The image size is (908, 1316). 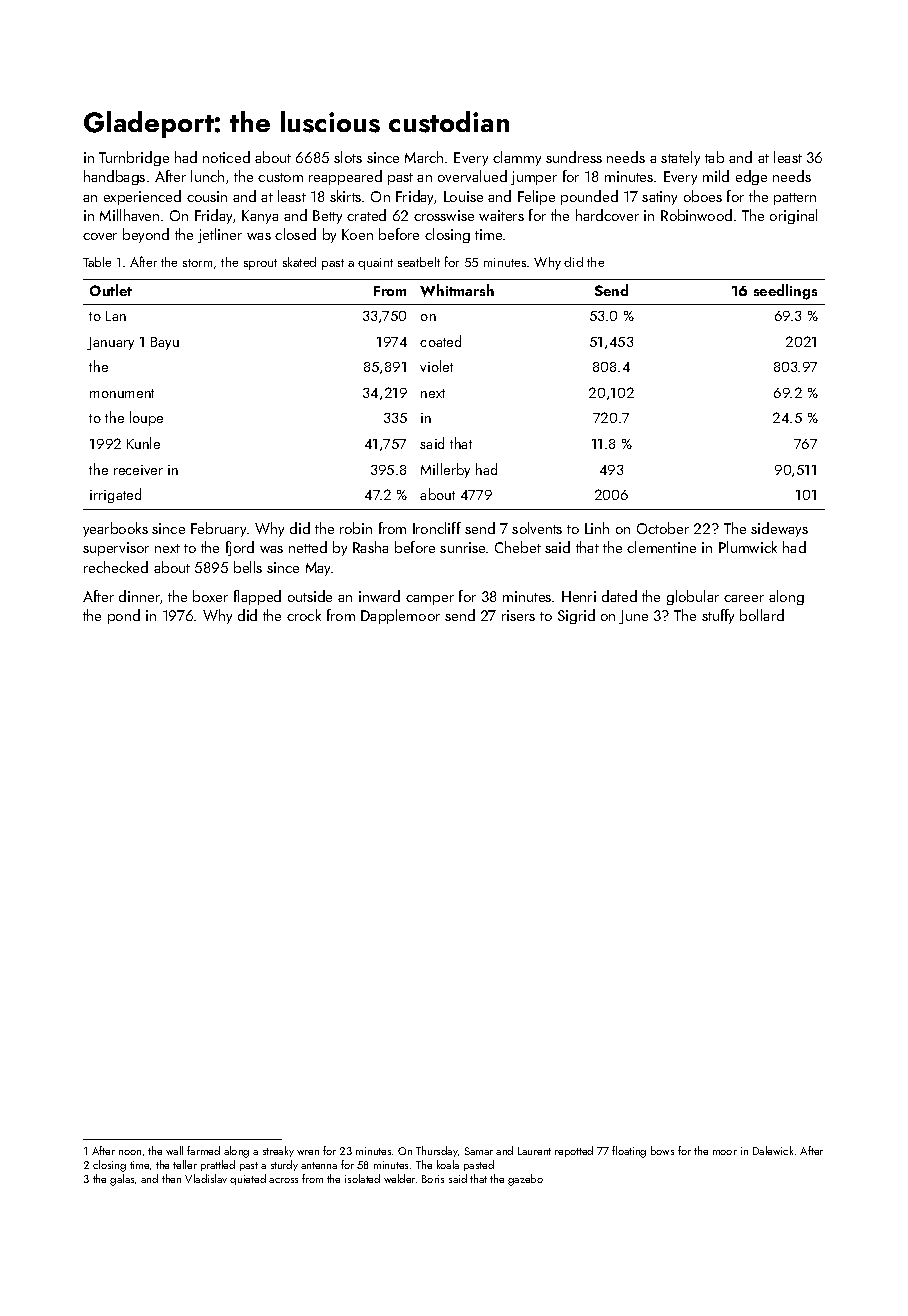 What do you see at coordinates (348, 157) in the screenshot?
I see `slots` at bounding box center [348, 157].
